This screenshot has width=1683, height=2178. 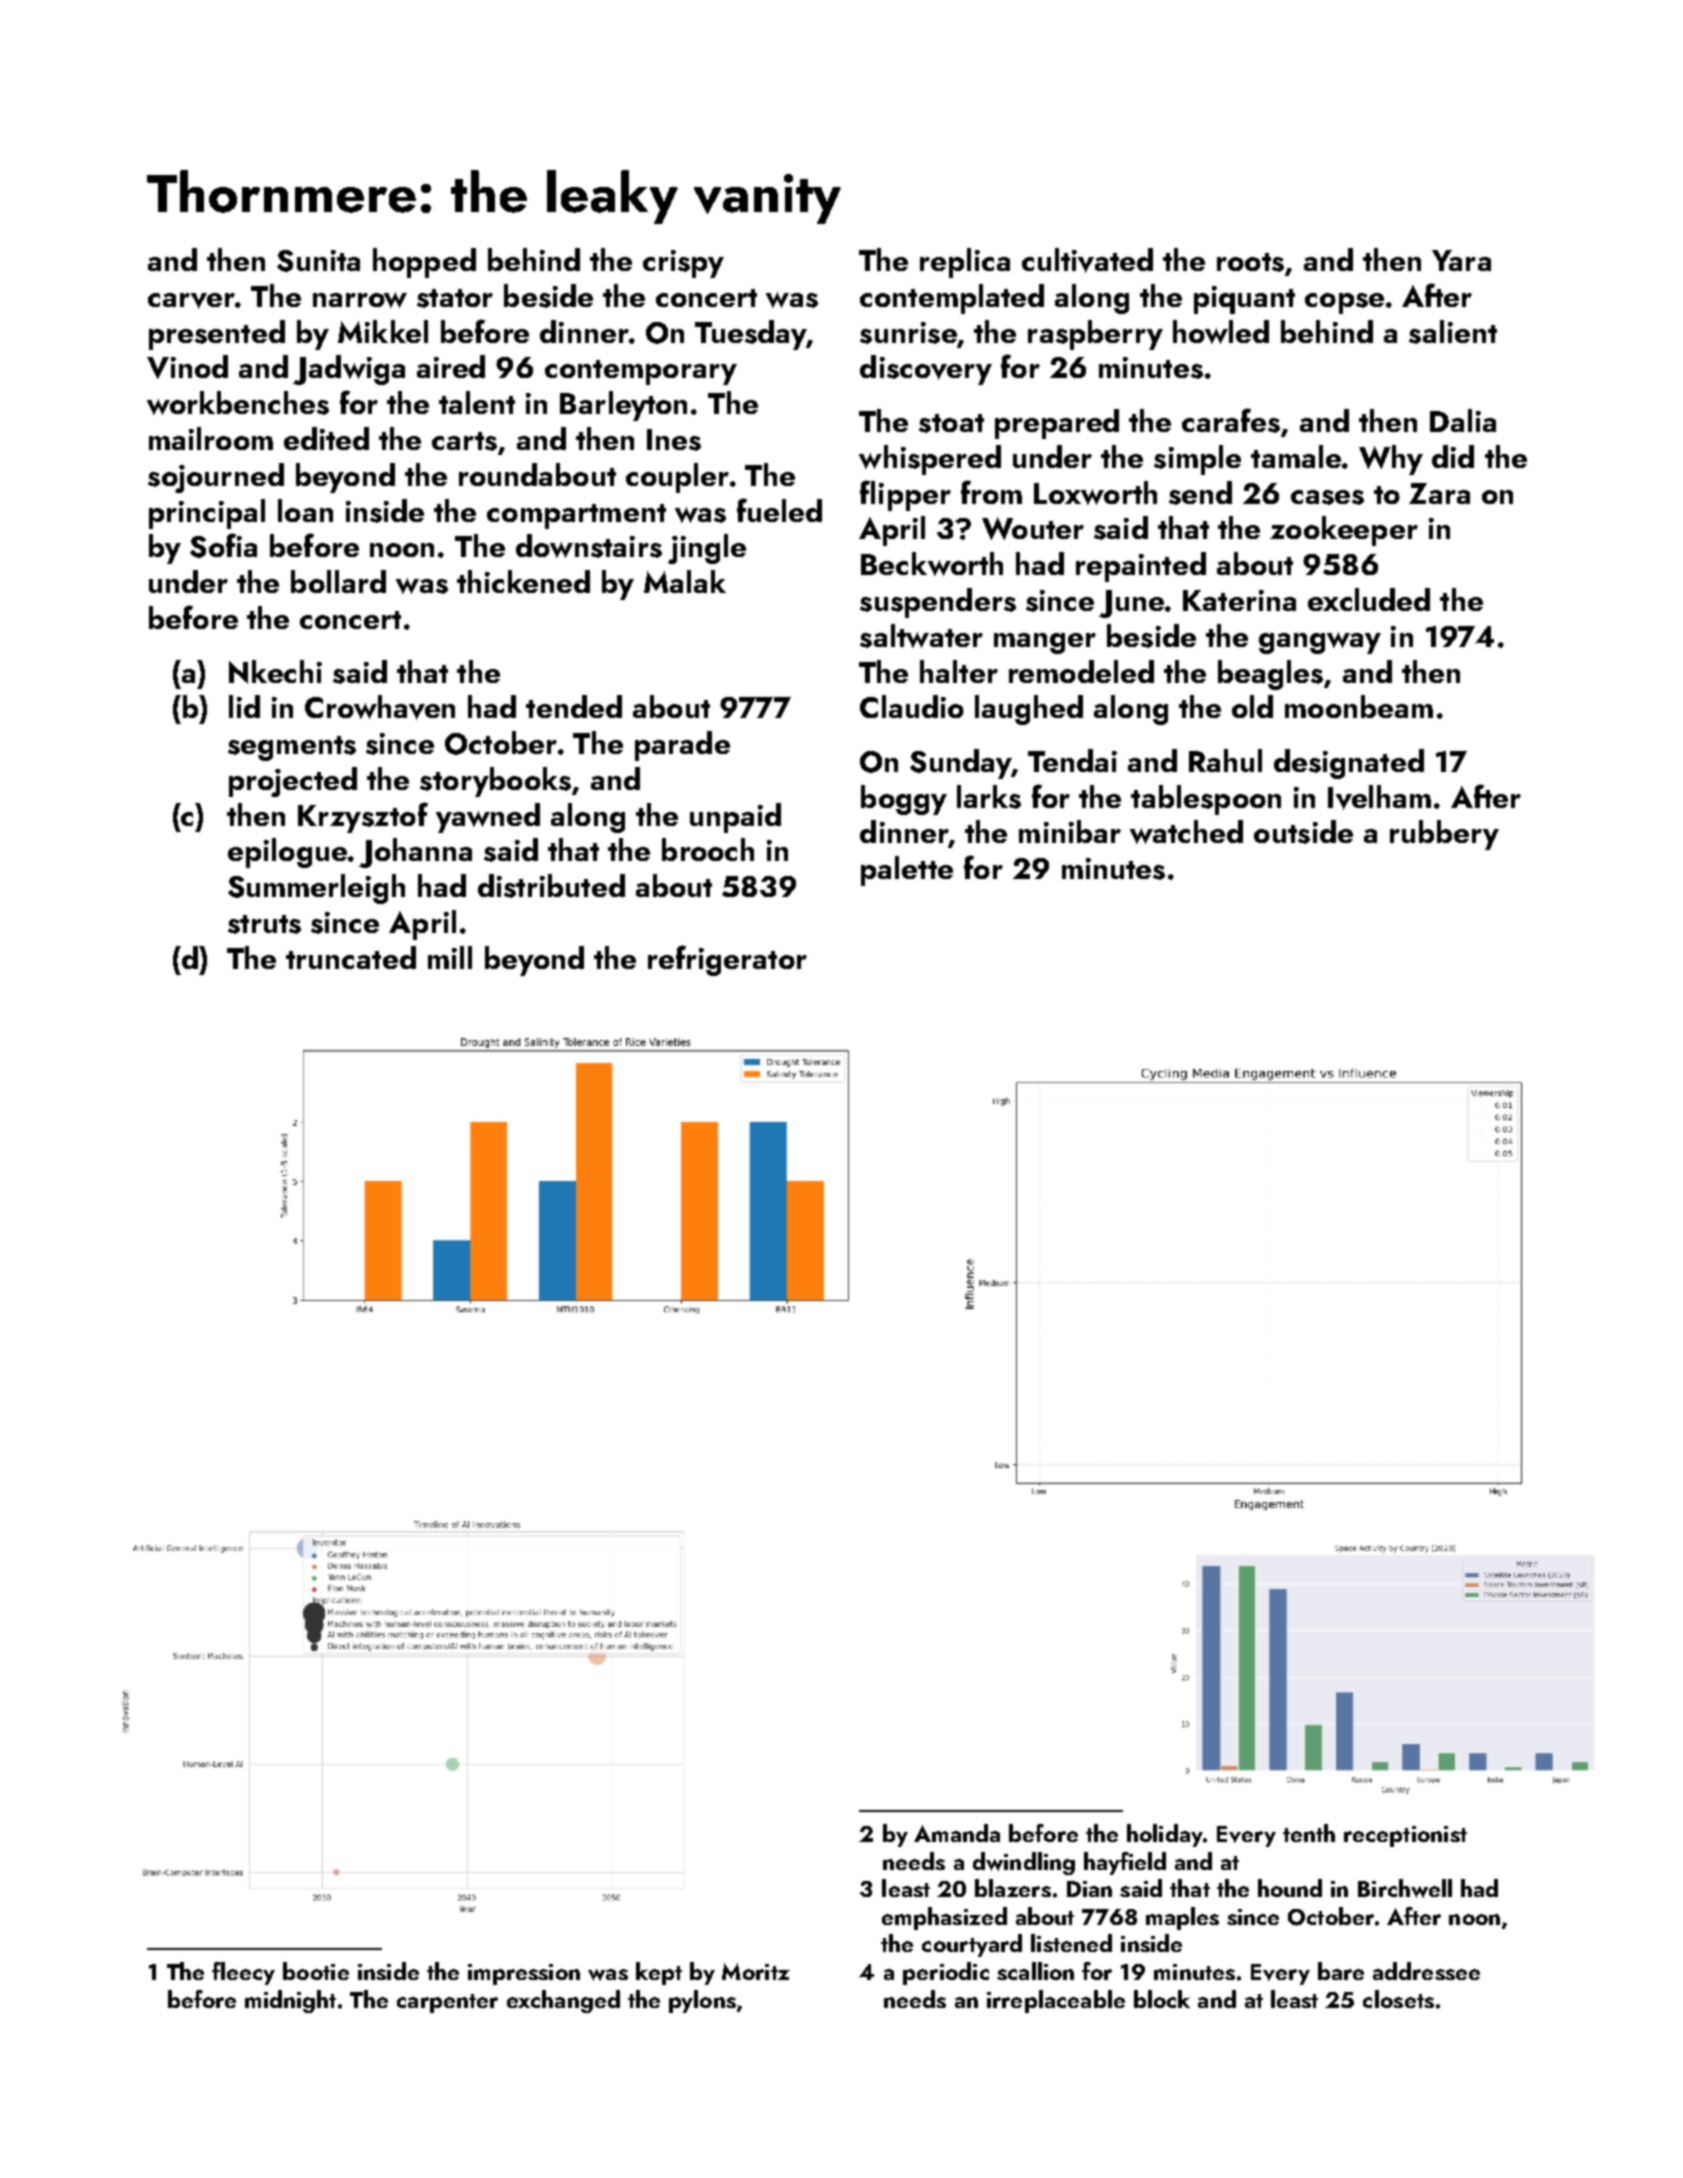 What do you see at coordinates (316, 1971) in the screenshot?
I see `bootie` at bounding box center [316, 1971].
